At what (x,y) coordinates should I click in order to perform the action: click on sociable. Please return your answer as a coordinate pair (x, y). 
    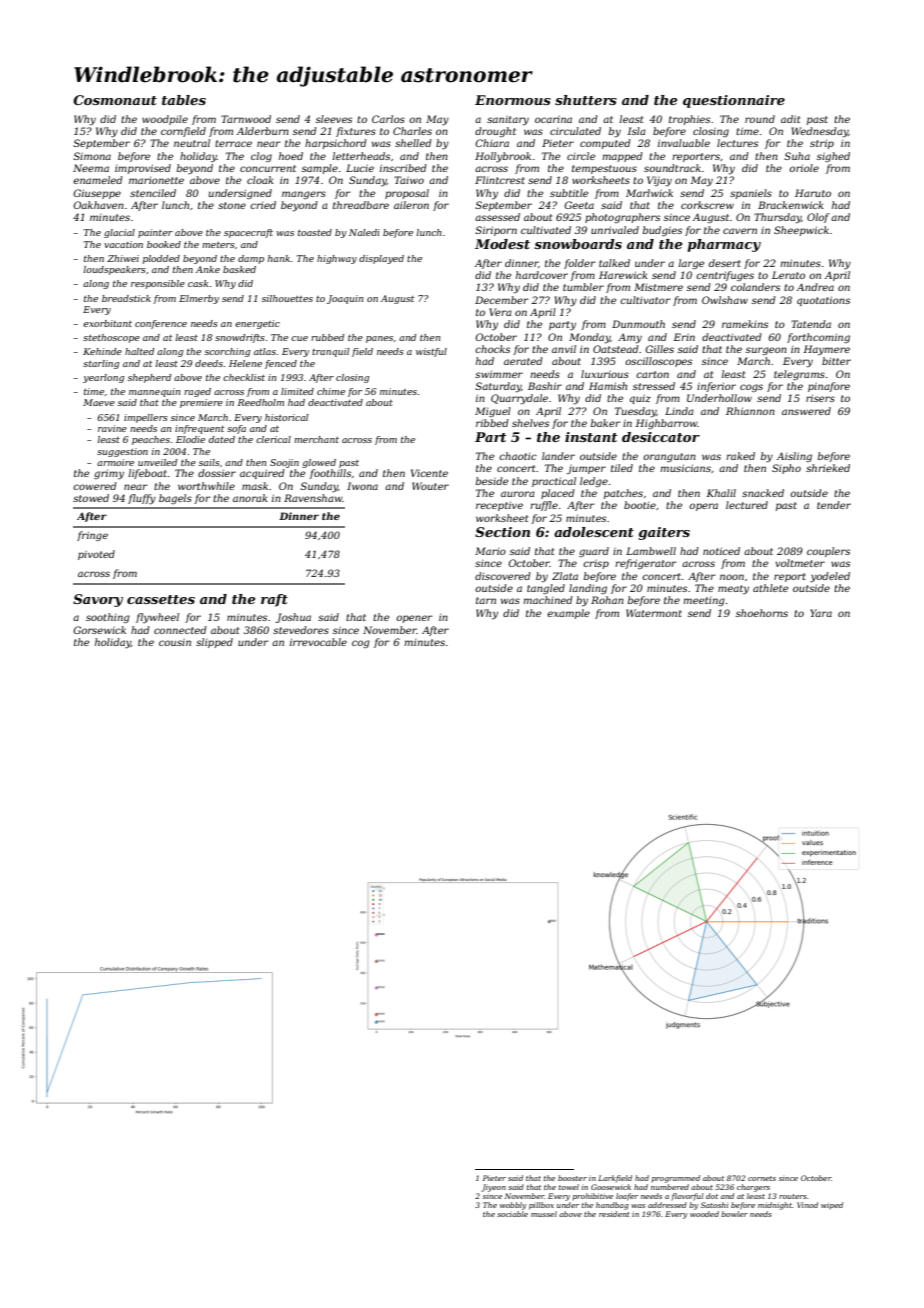
    Looking at the image, I should click on (512, 1214).
